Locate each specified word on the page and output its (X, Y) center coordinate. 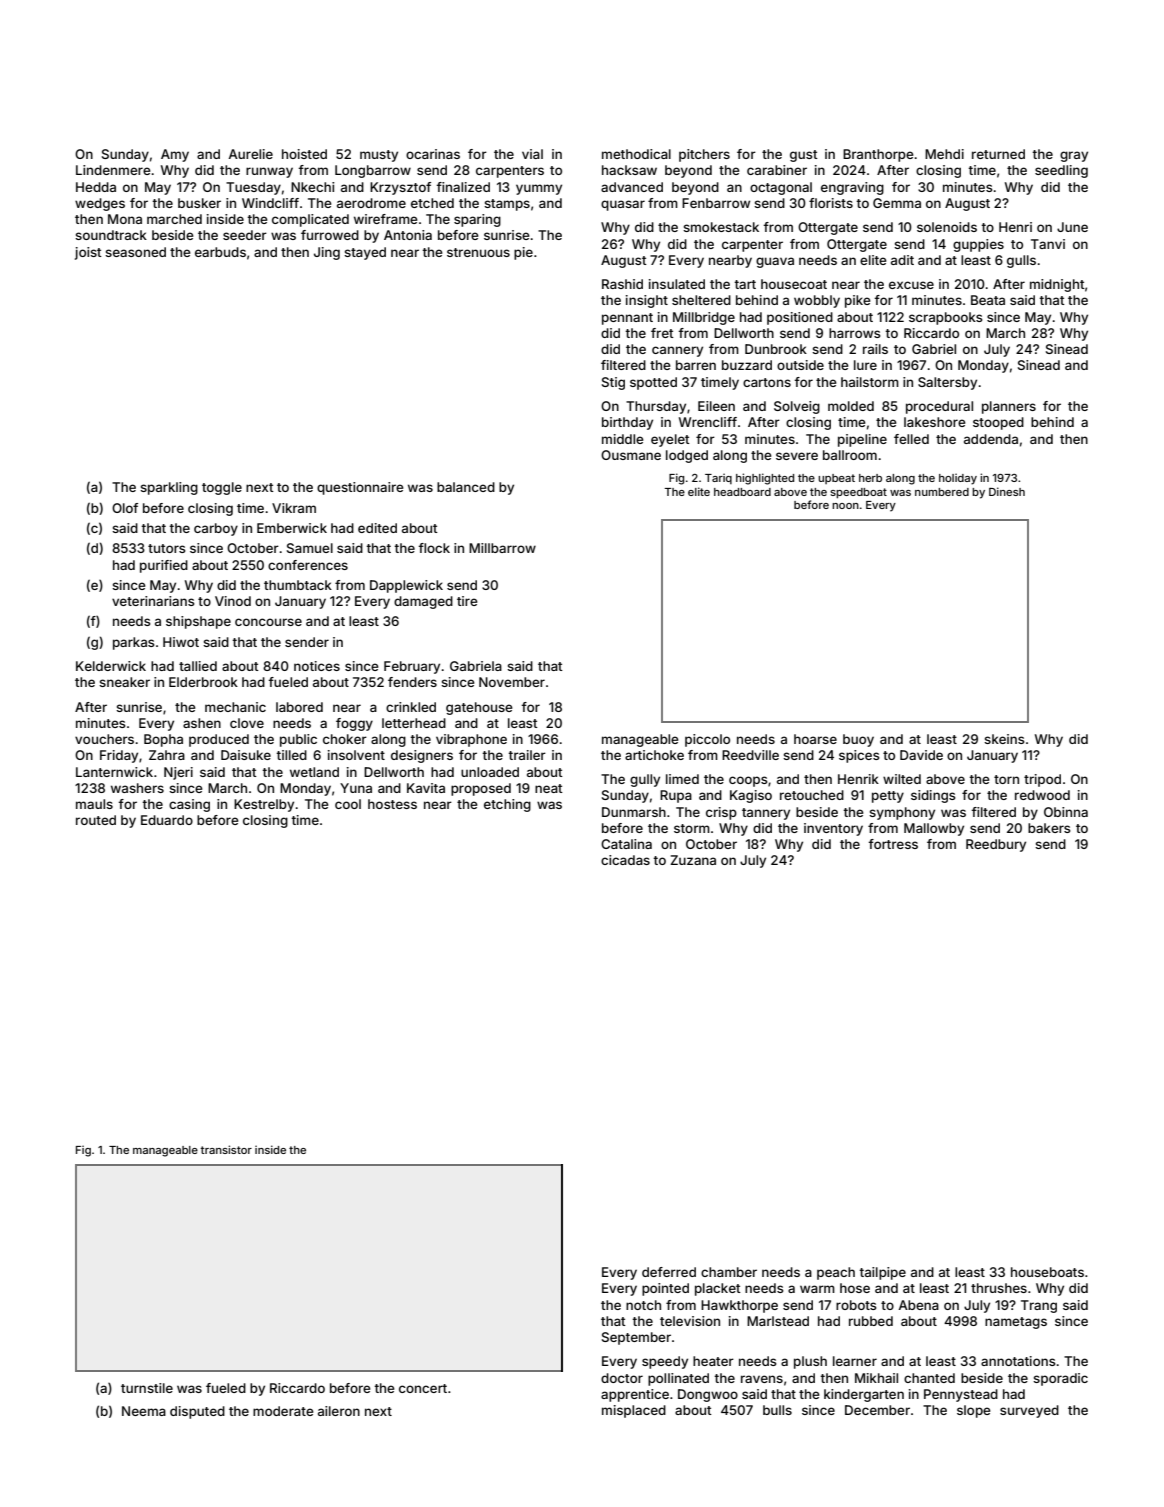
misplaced (634, 1411)
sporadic (1060, 1379)
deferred (669, 1272)
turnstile (147, 1388)
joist (88, 253)
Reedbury (996, 845)
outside (800, 365)
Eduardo (167, 820)
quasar (623, 205)
